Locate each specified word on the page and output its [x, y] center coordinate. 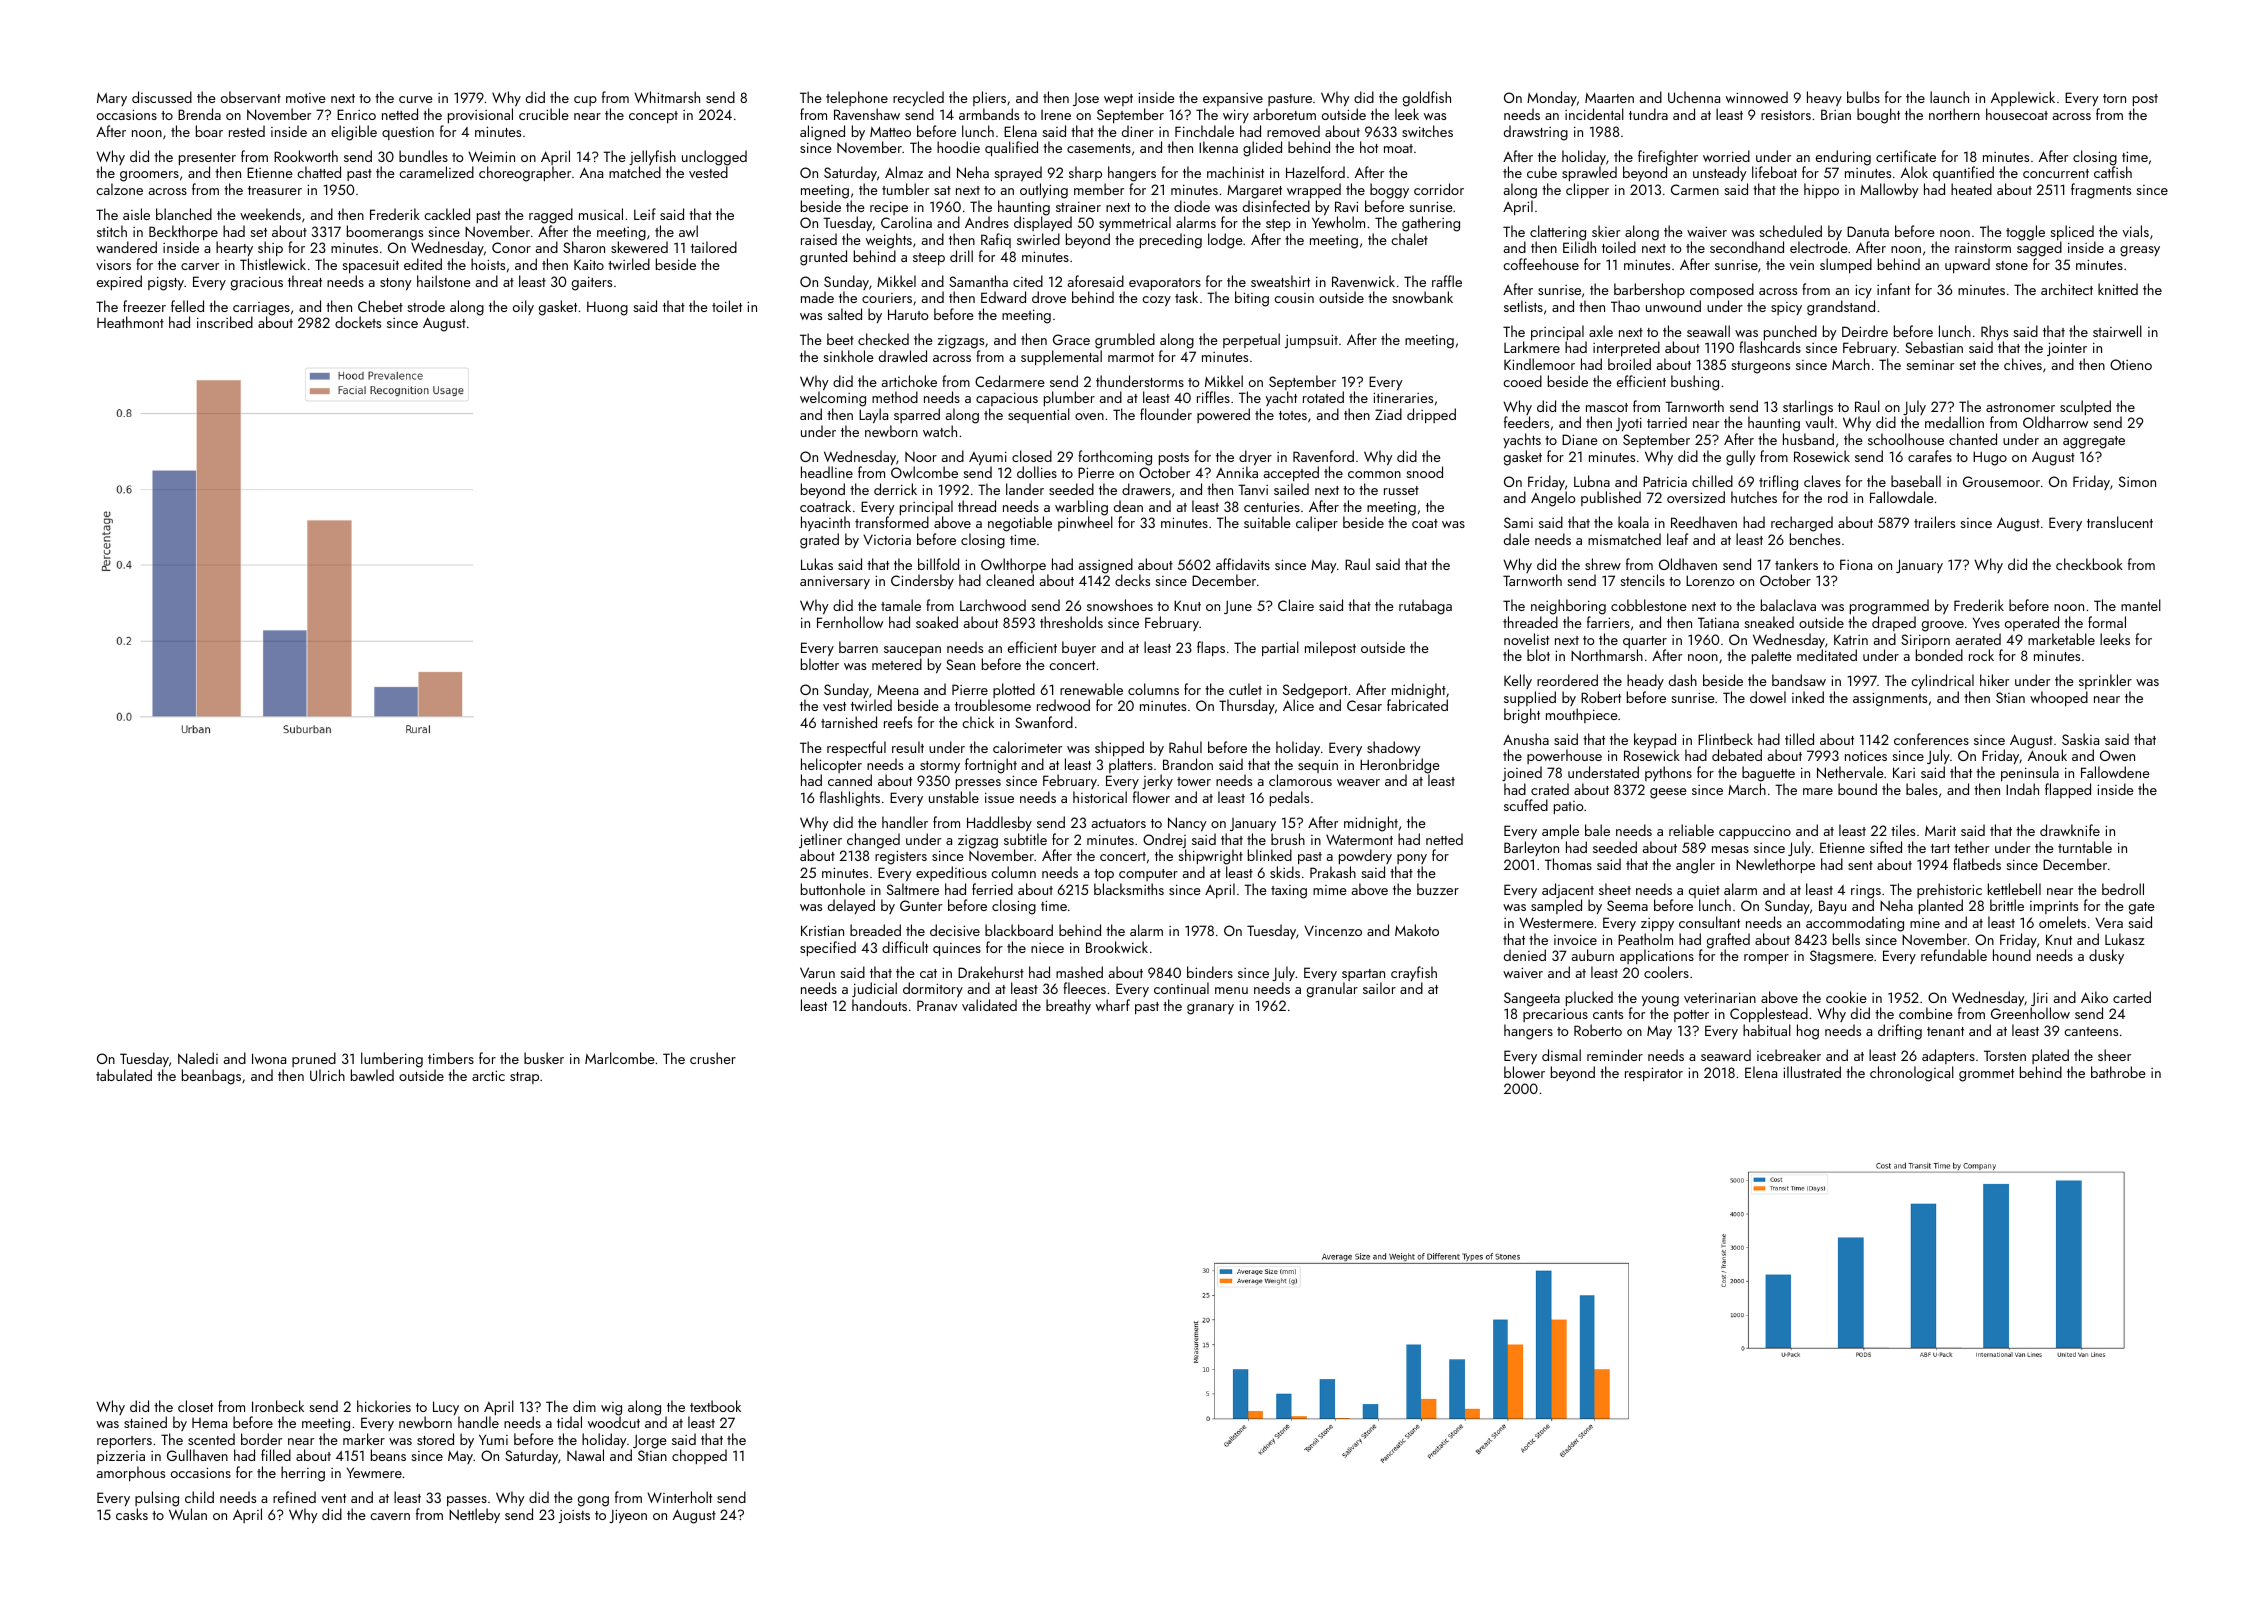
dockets [358, 322]
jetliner [820, 840]
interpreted [1626, 348]
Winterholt [679, 1497]
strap [524, 1078]
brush [1288, 839]
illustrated [1812, 1072]
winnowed [1757, 97]
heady [1645, 681]
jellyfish [652, 157]
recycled [918, 98]
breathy [1068, 1006]
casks [132, 1514]
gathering [1431, 224]
